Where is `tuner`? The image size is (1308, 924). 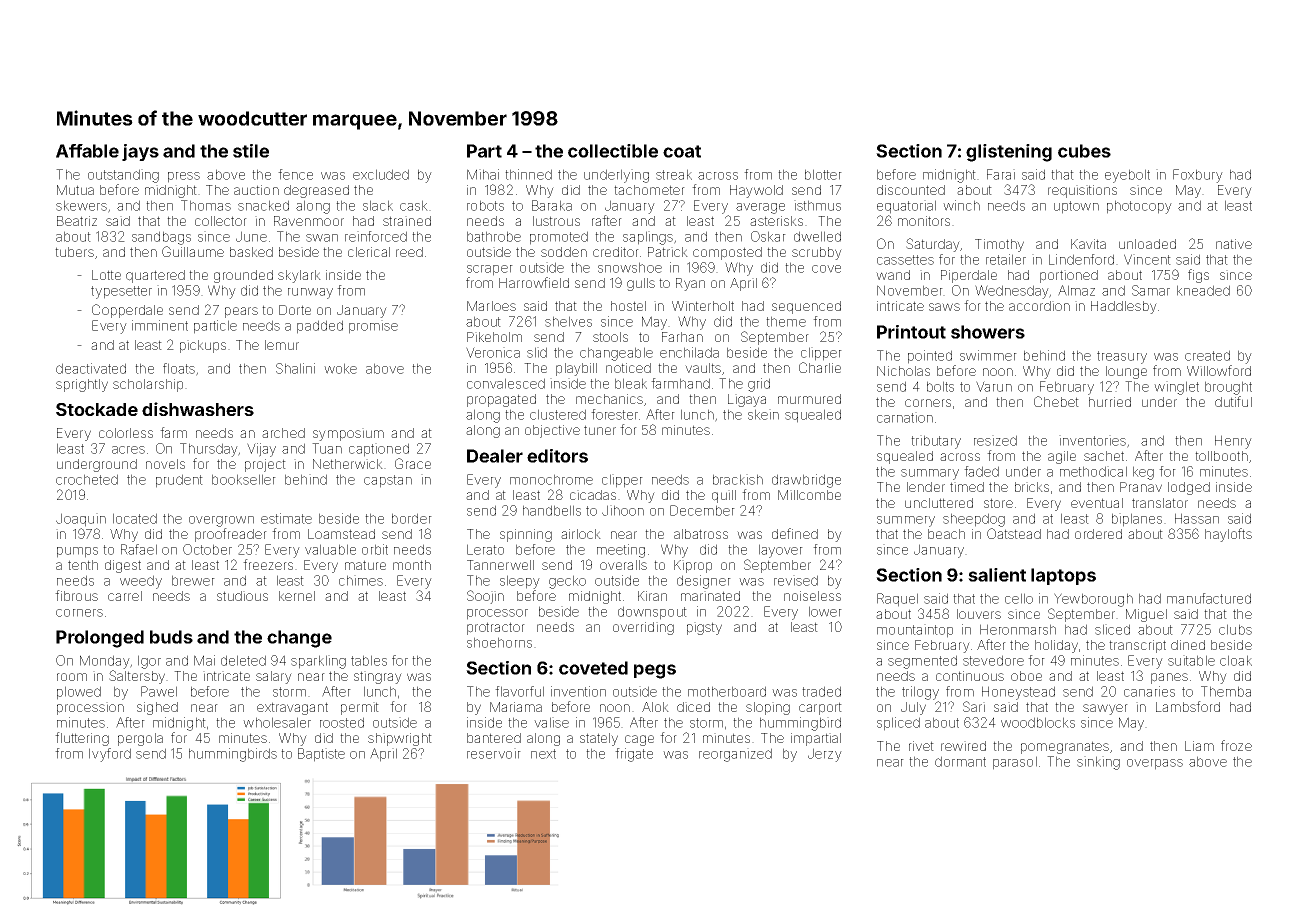
tuner is located at coordinates (600, 430).
